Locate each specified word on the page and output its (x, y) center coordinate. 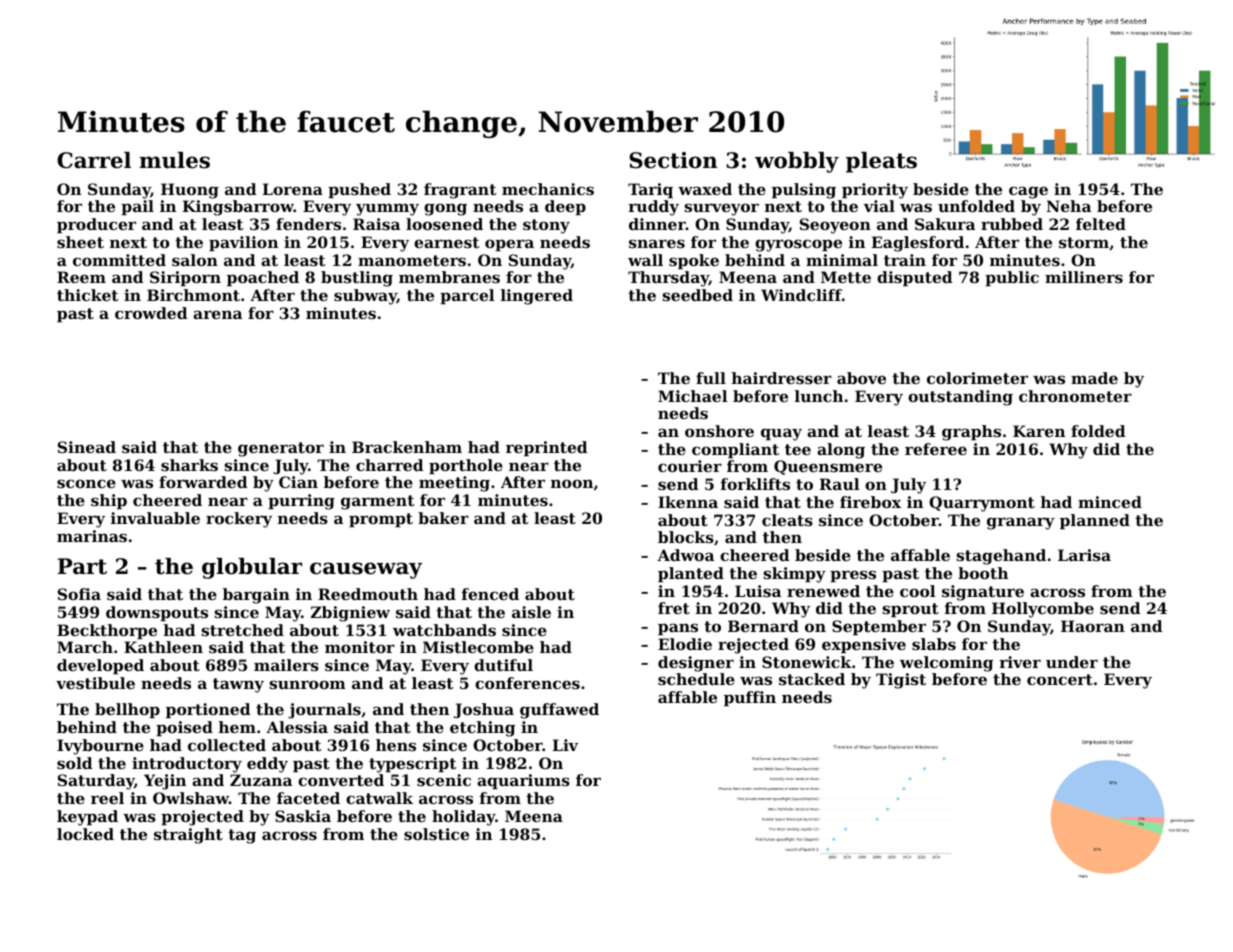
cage (1028, 192)
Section (673, 160)
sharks (189, 465)
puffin (750, 698)
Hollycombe (1043, 610)
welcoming (946, 664)
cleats (787, 520)
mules (174, 160)
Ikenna (688, 502)
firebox (870, 502)
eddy (267, 765)
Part (82, 566)
